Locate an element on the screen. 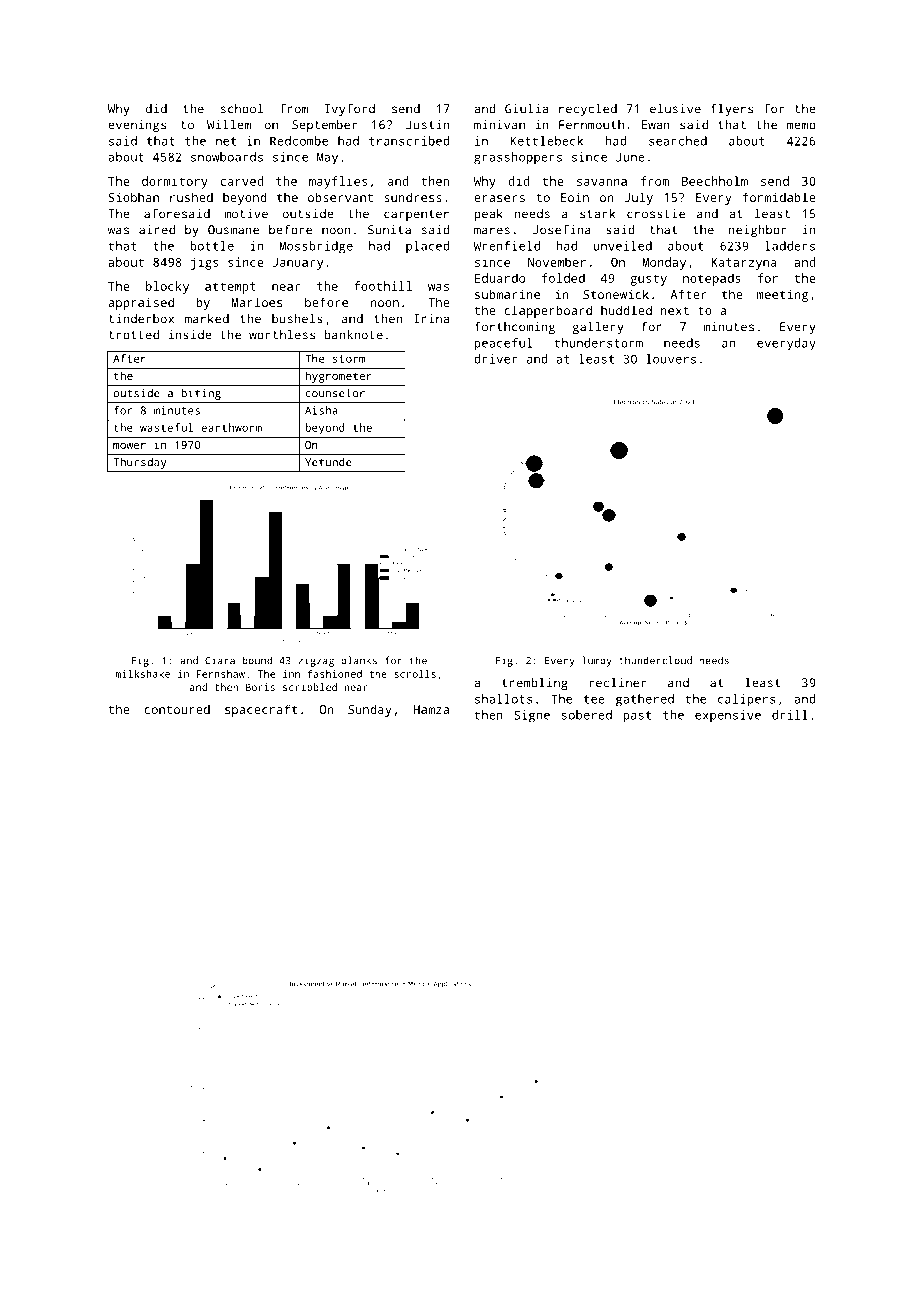  louvers is located at coordinates (671, 359).
